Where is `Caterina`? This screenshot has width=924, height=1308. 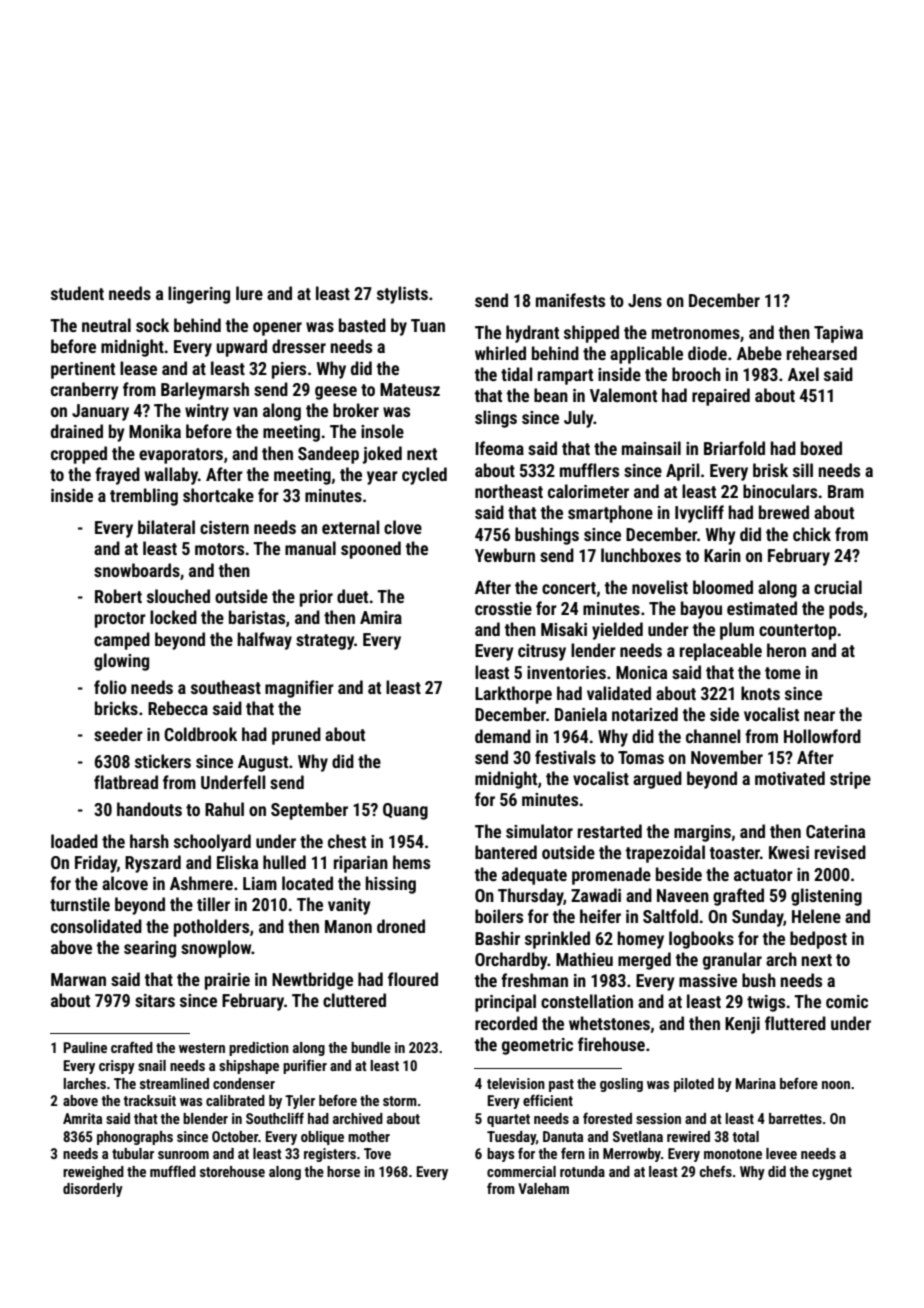
Caterina is located at coordinates (835, 831).
